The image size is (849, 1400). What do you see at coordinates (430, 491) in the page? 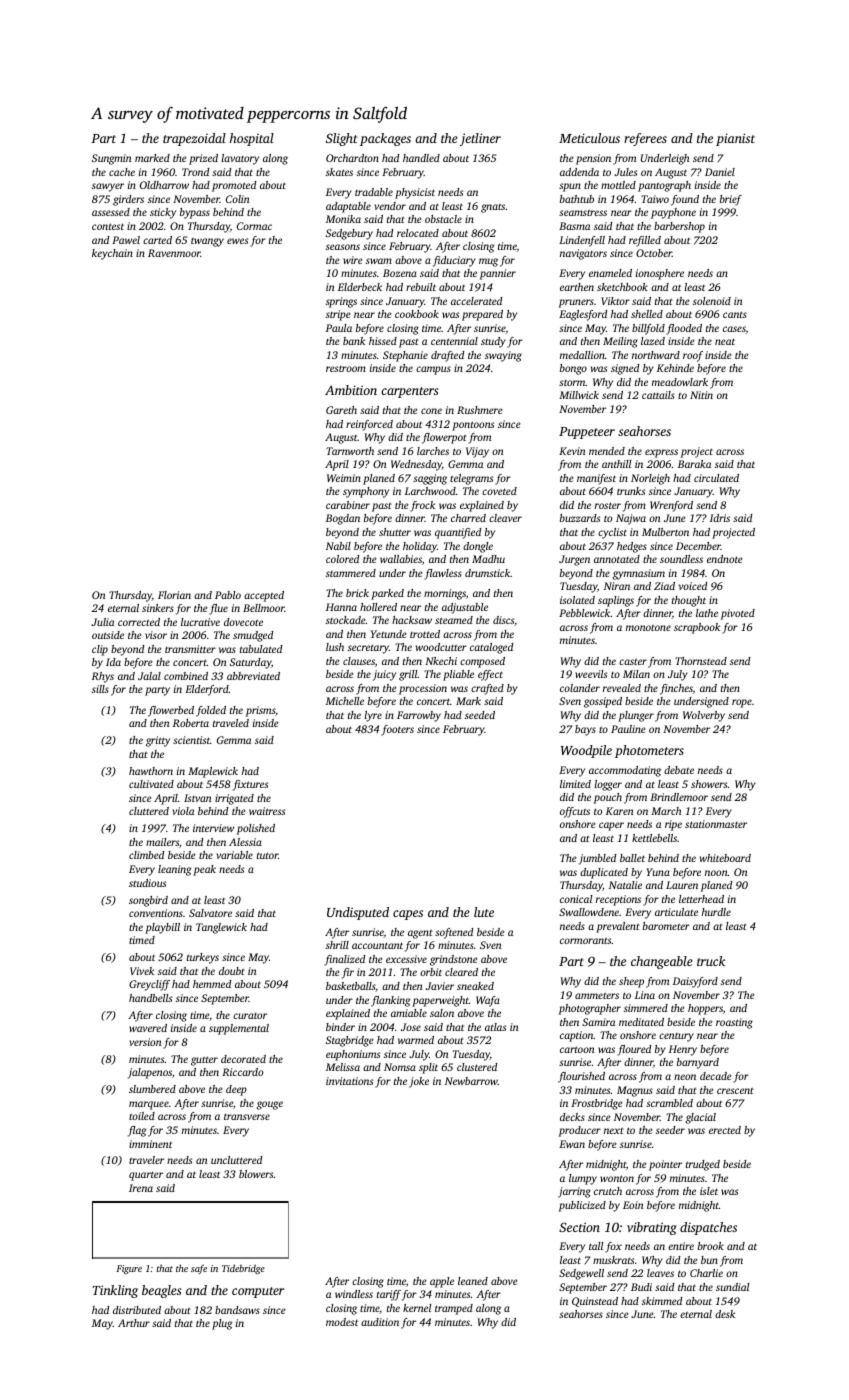
I see `Larchwood` at bounding box center [430, 491].
